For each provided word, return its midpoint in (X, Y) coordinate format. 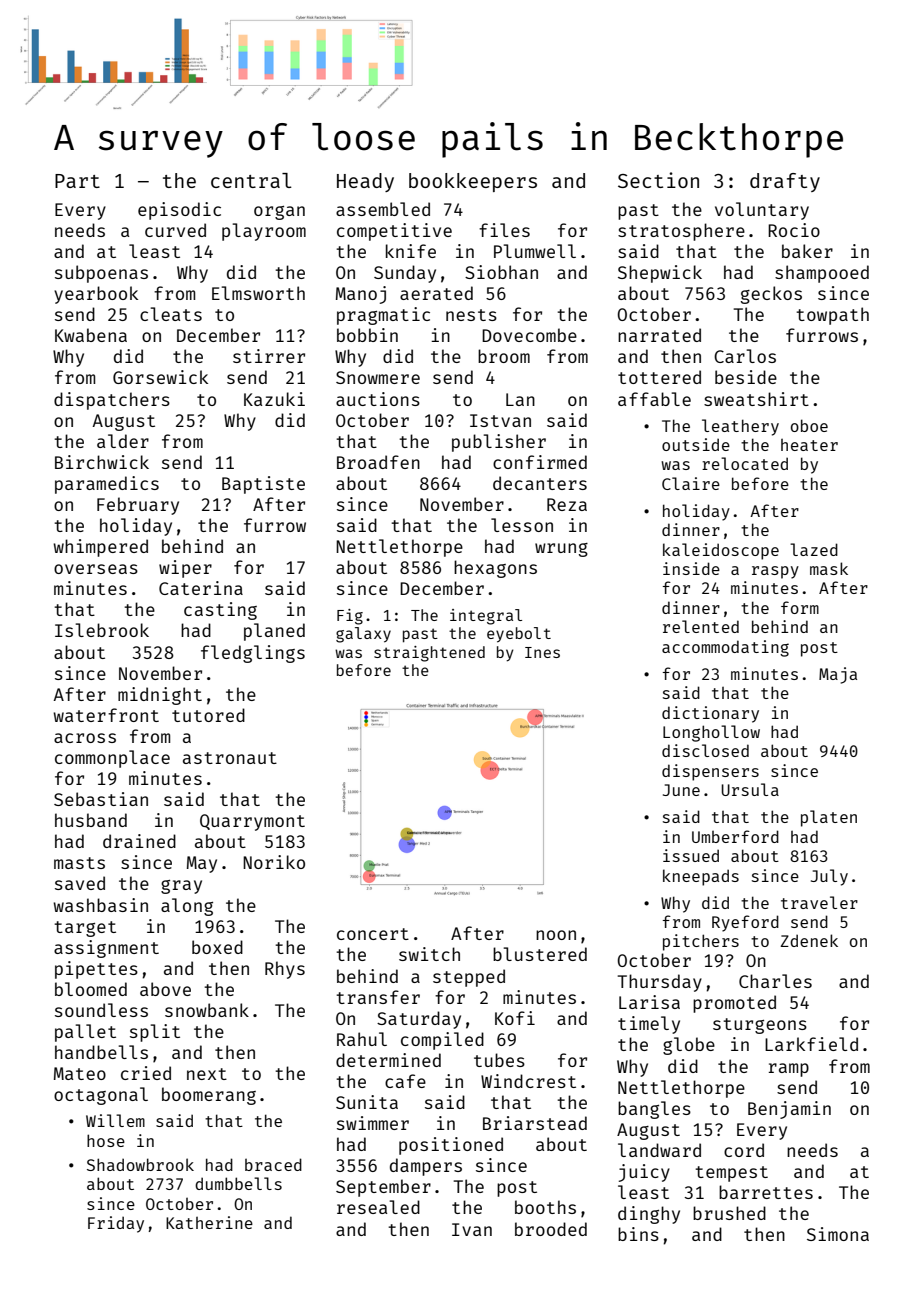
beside (746, 377)
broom (504, 356)
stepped (469, 978)
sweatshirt (756, 399)
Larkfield (811, 1044)
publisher (499, 443)
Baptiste (263, 485)
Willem (115, 1120)
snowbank (207, 1010)
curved (175, 230)
